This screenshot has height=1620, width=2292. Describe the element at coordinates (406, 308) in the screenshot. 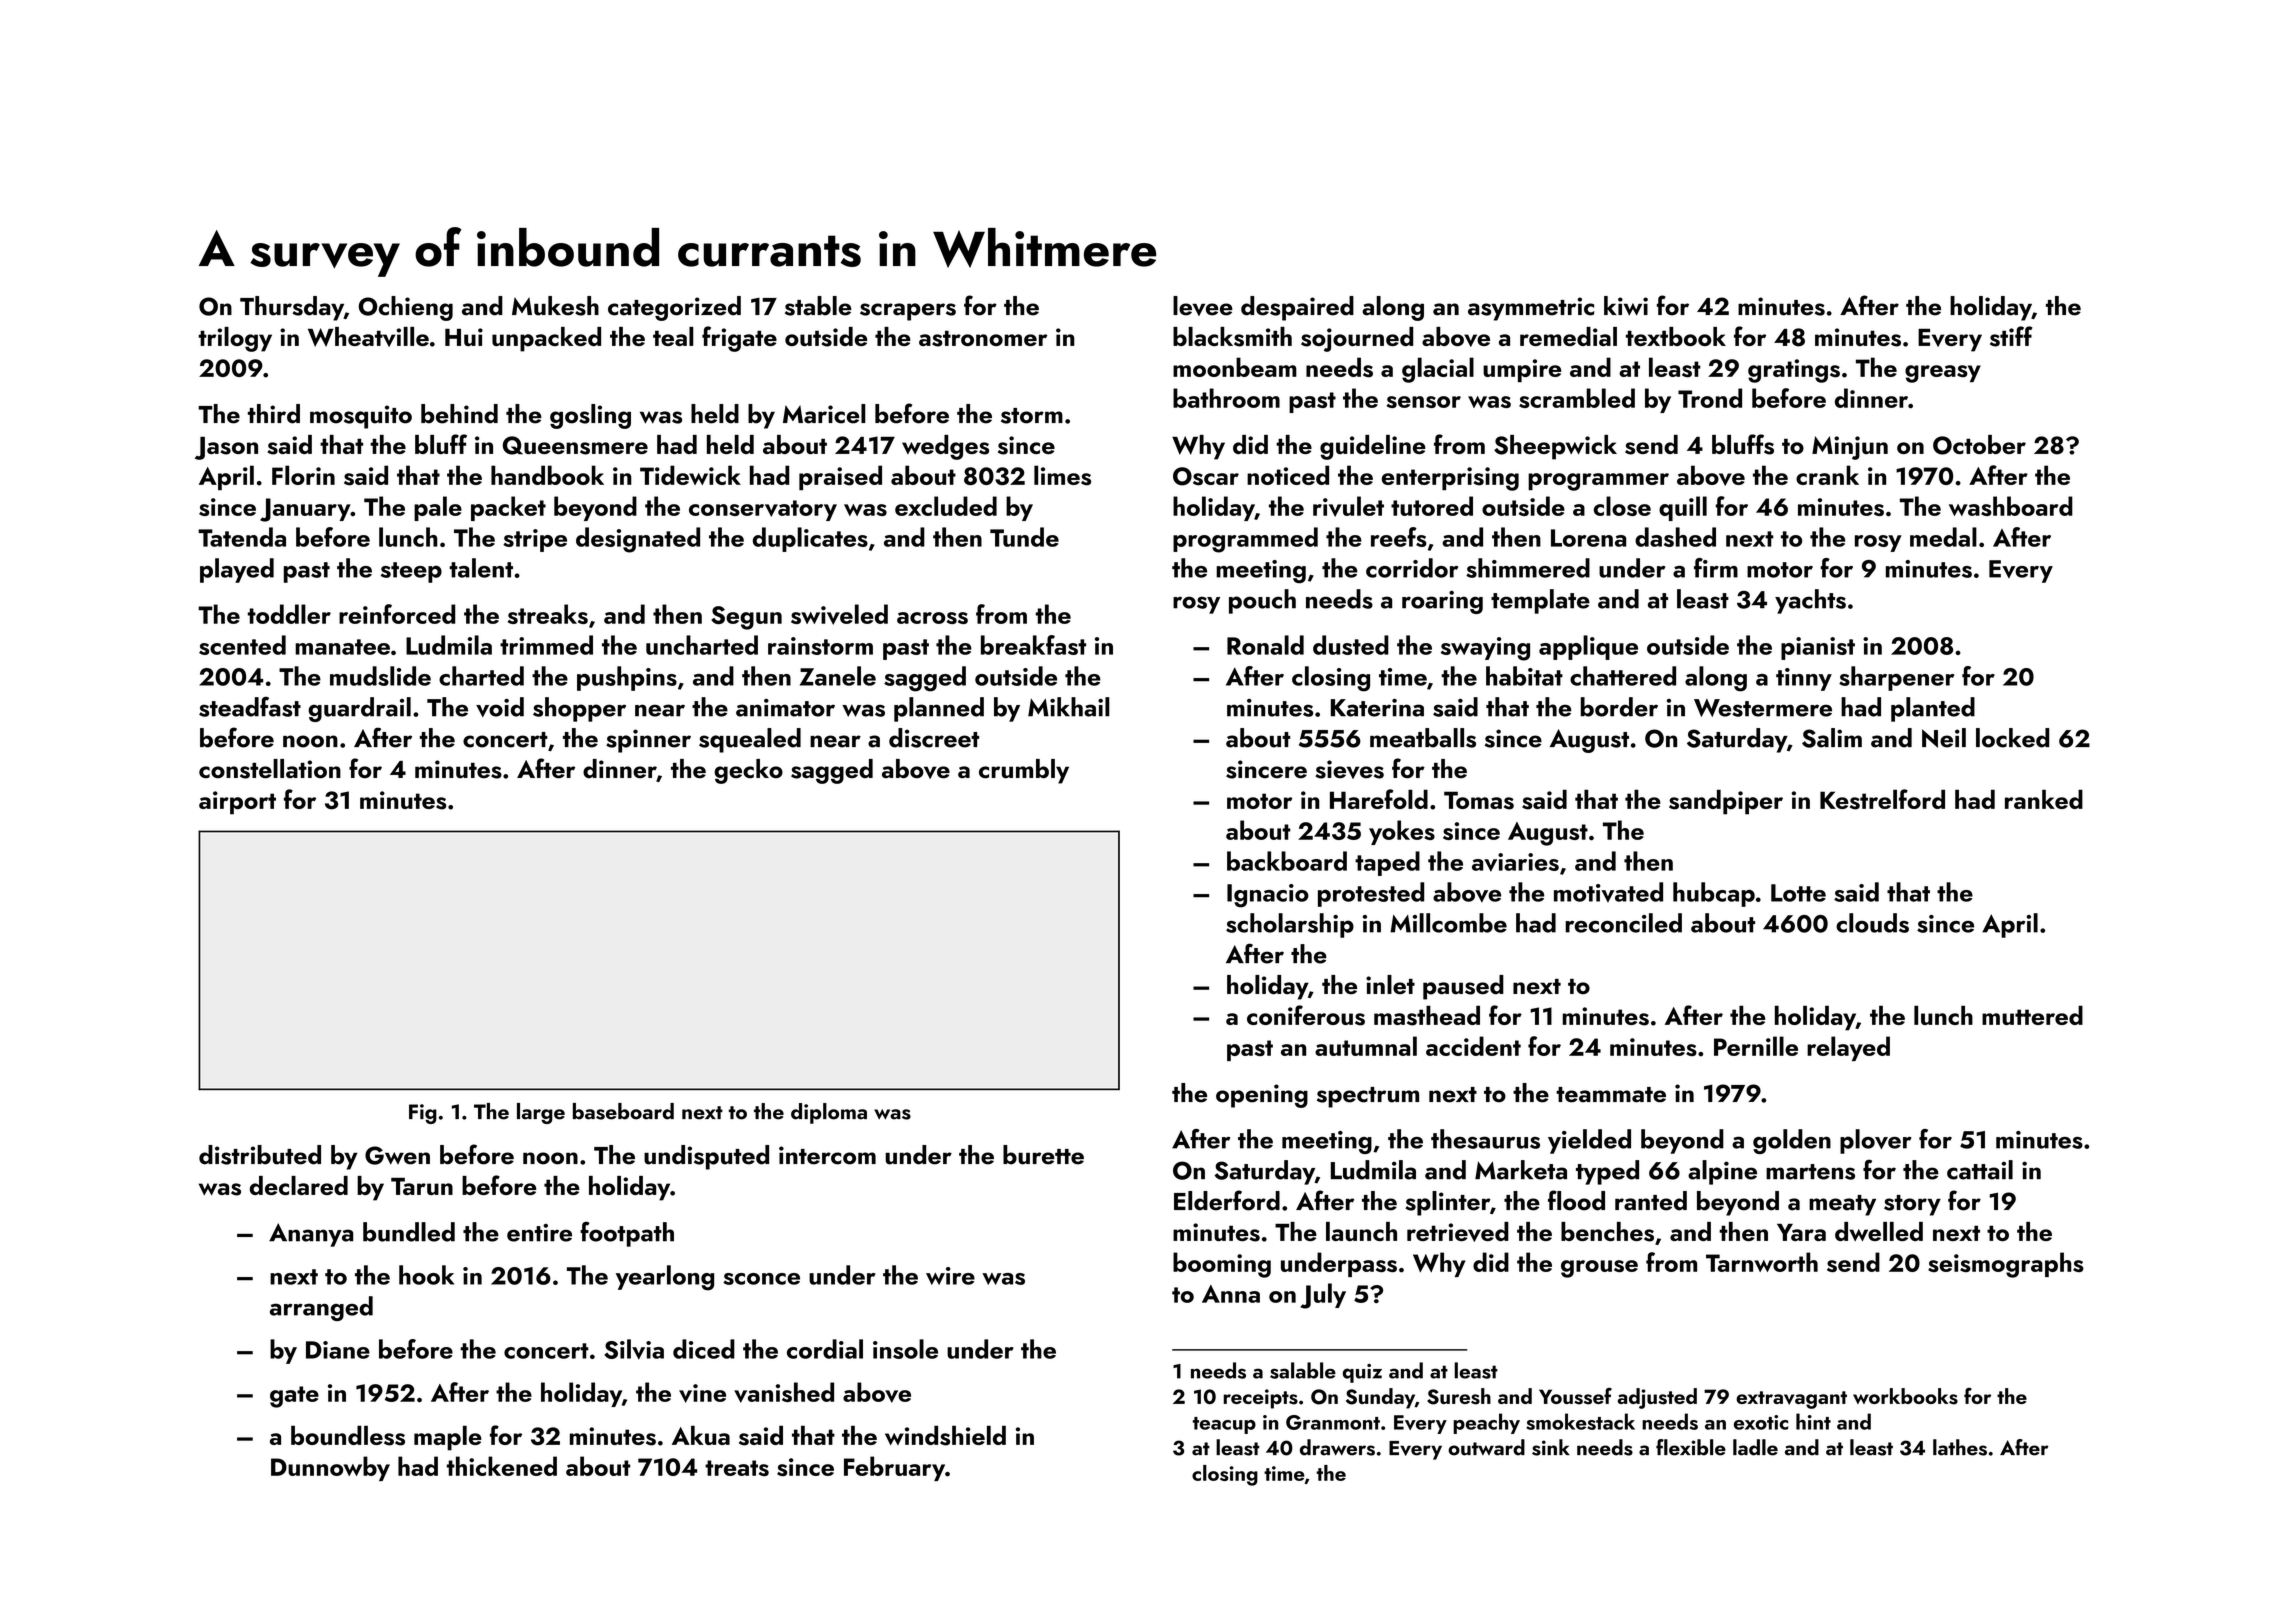

I see `Ochieng` at that location.
